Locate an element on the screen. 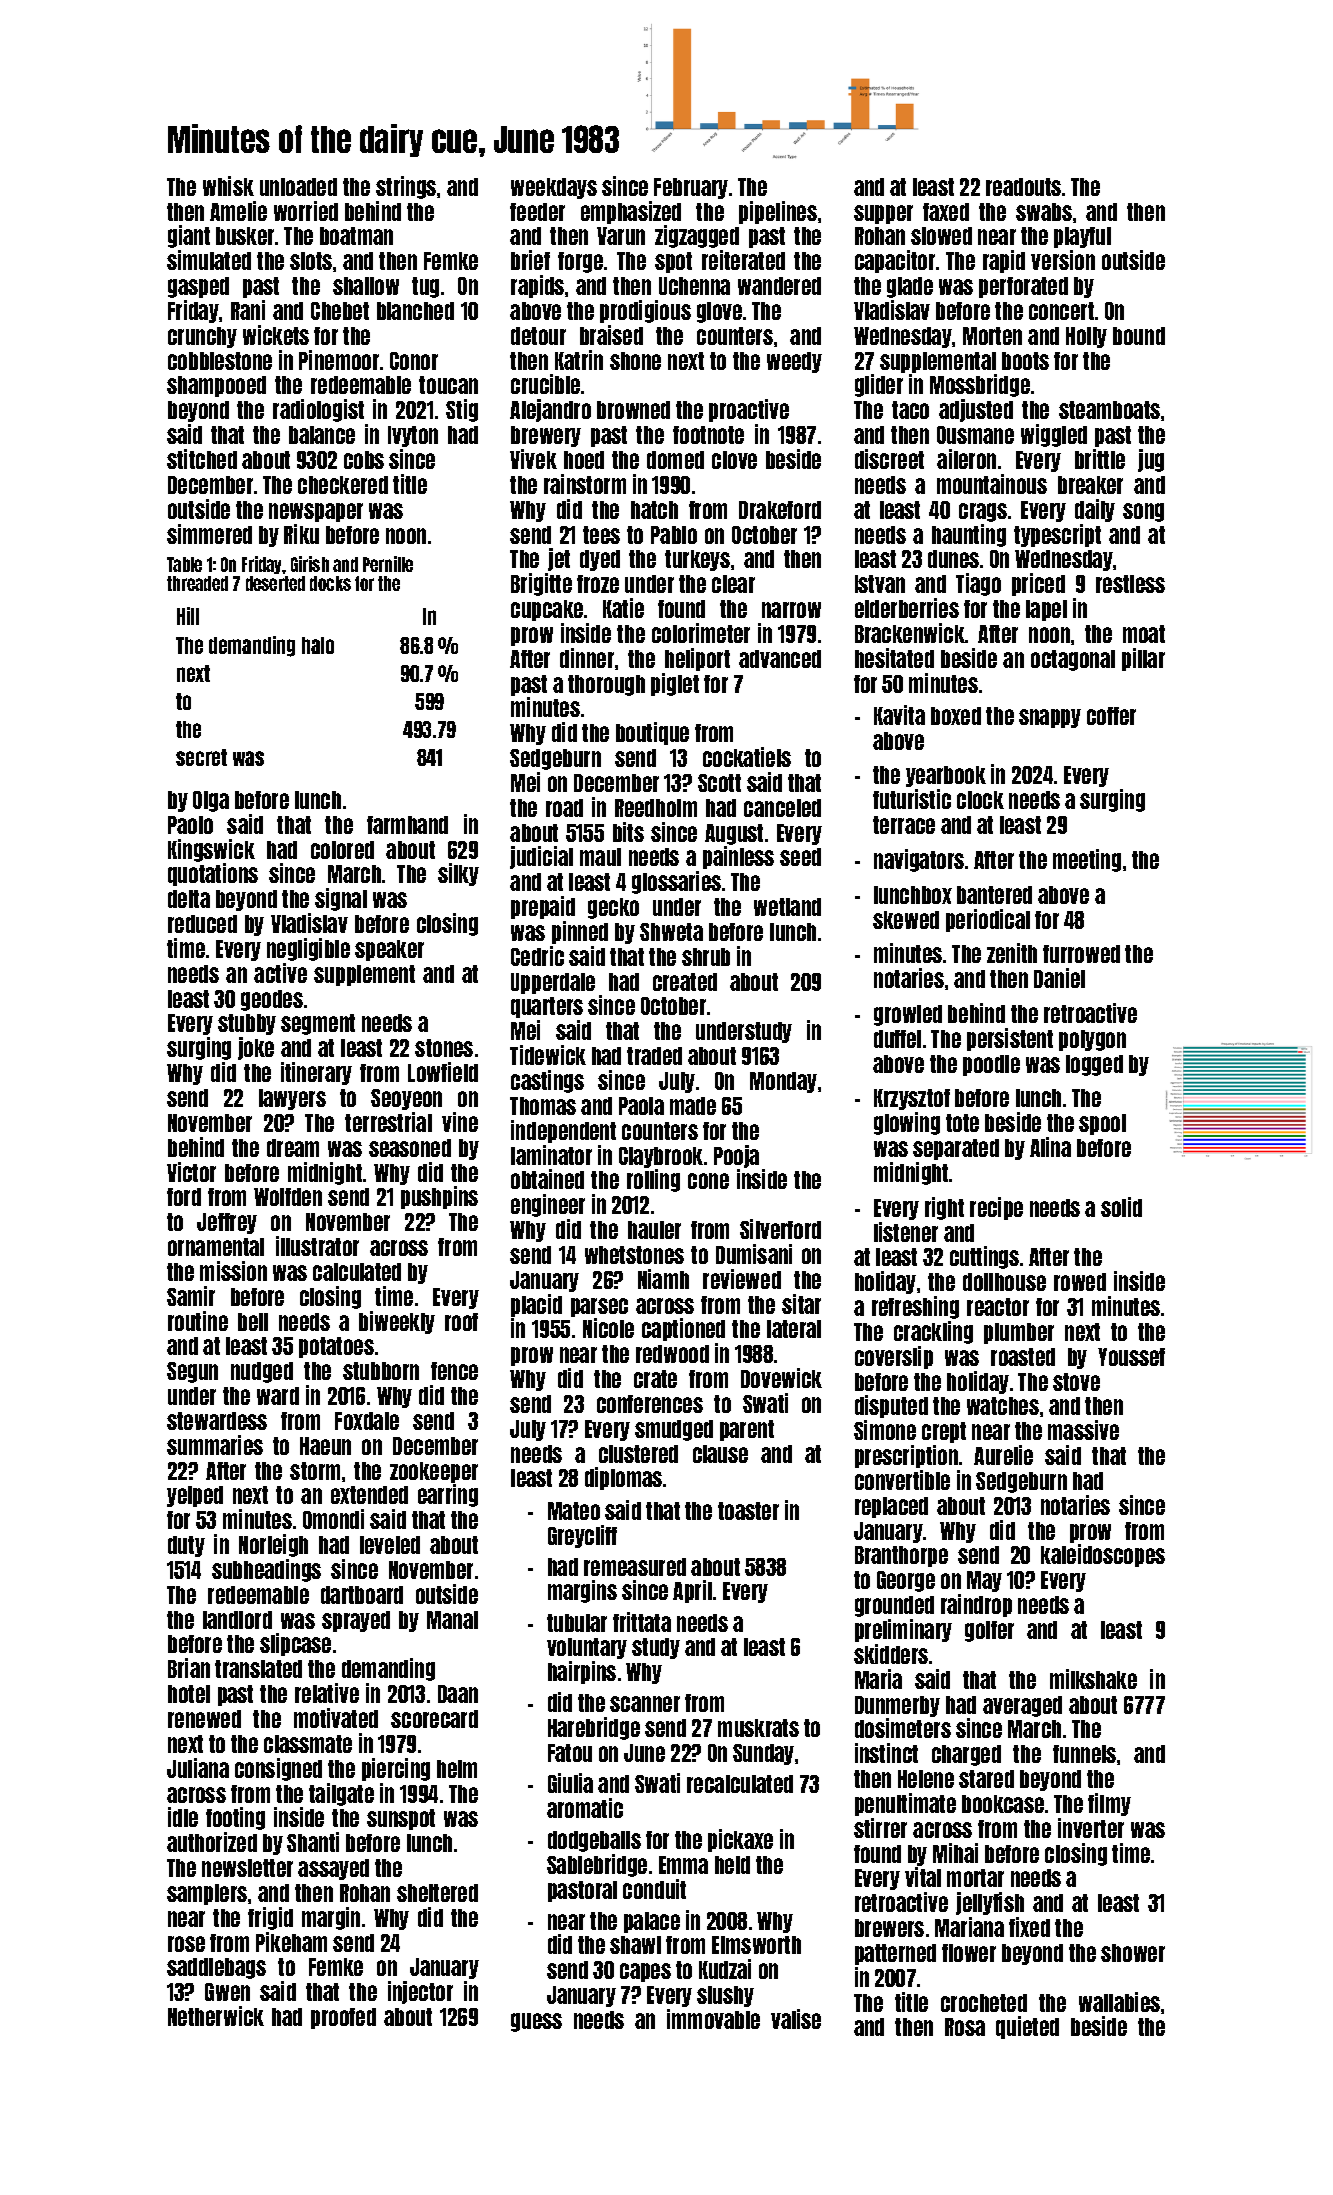 The height and width of the screenshot is (2195, 1333). kaleidoscopes is located at coordinates (1103, 1555).
